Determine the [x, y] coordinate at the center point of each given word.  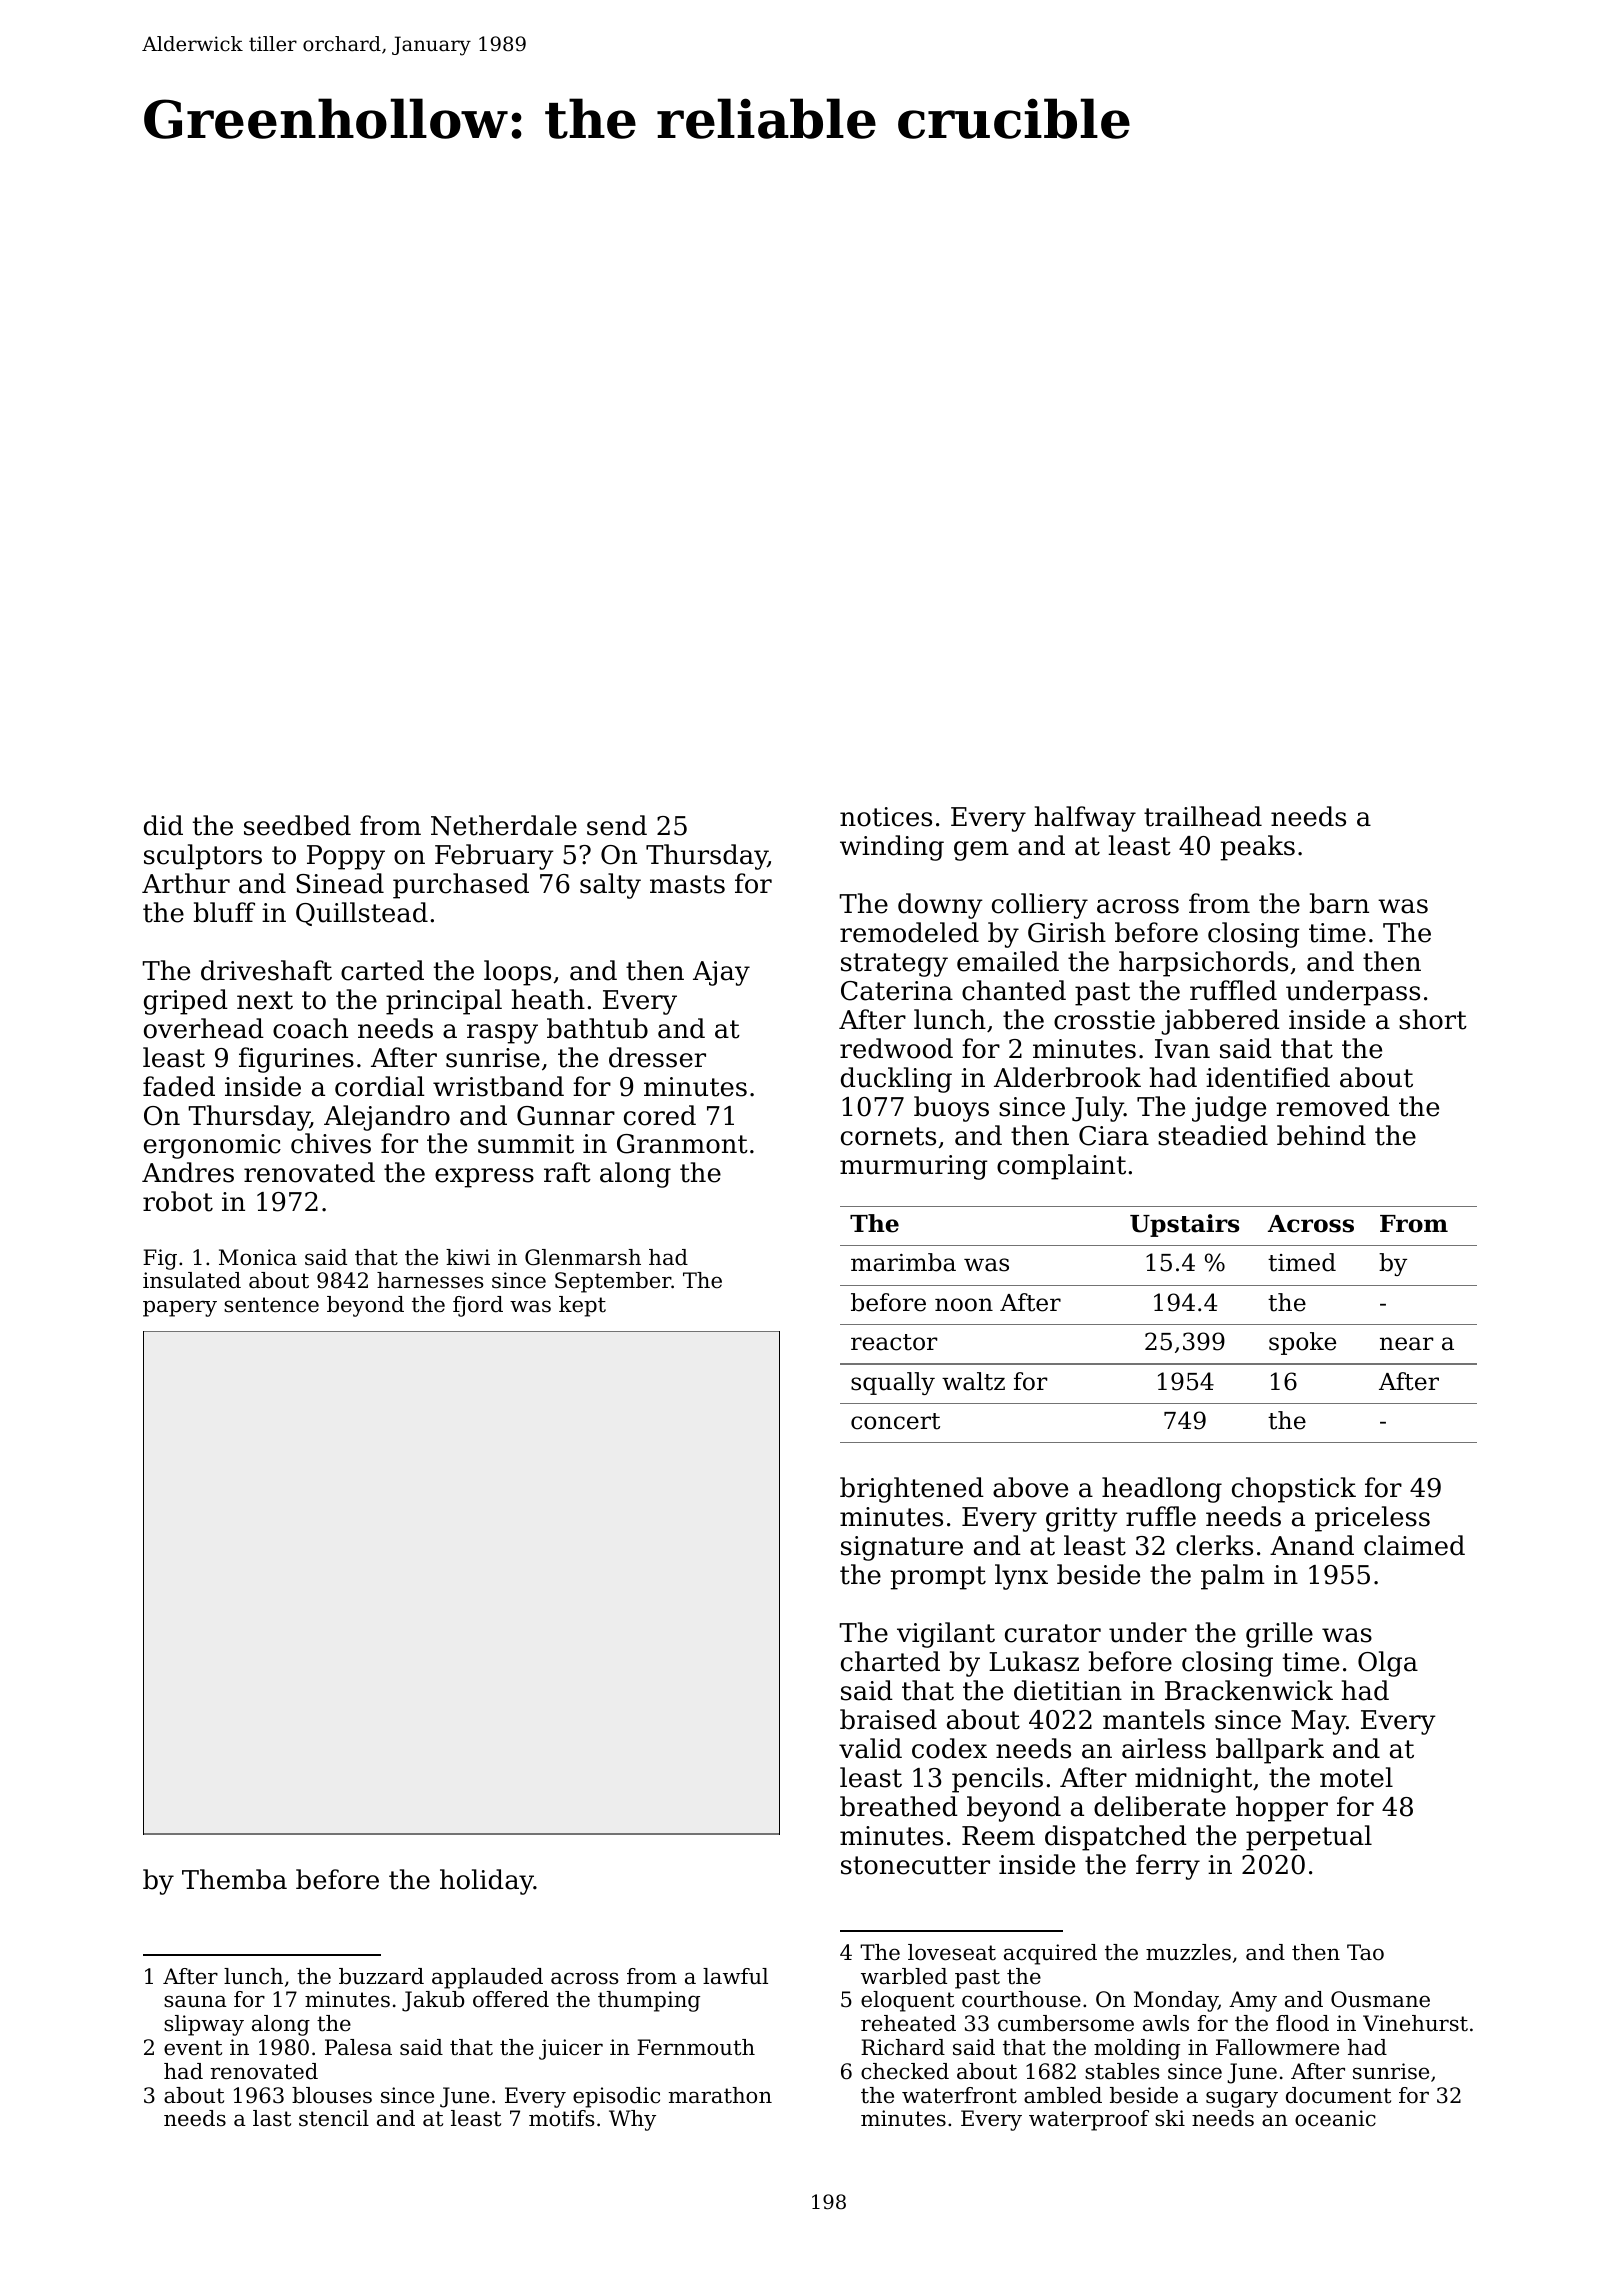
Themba [234, 1879]
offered [511, 1999]
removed [1333, 1106]
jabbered [1221, 1022]
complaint [1061, 1167]
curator [1053, 1633]
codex [949, 1748]
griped [186, 1002]
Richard [903, 2047]
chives [331, 1143]
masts [687, 884]
